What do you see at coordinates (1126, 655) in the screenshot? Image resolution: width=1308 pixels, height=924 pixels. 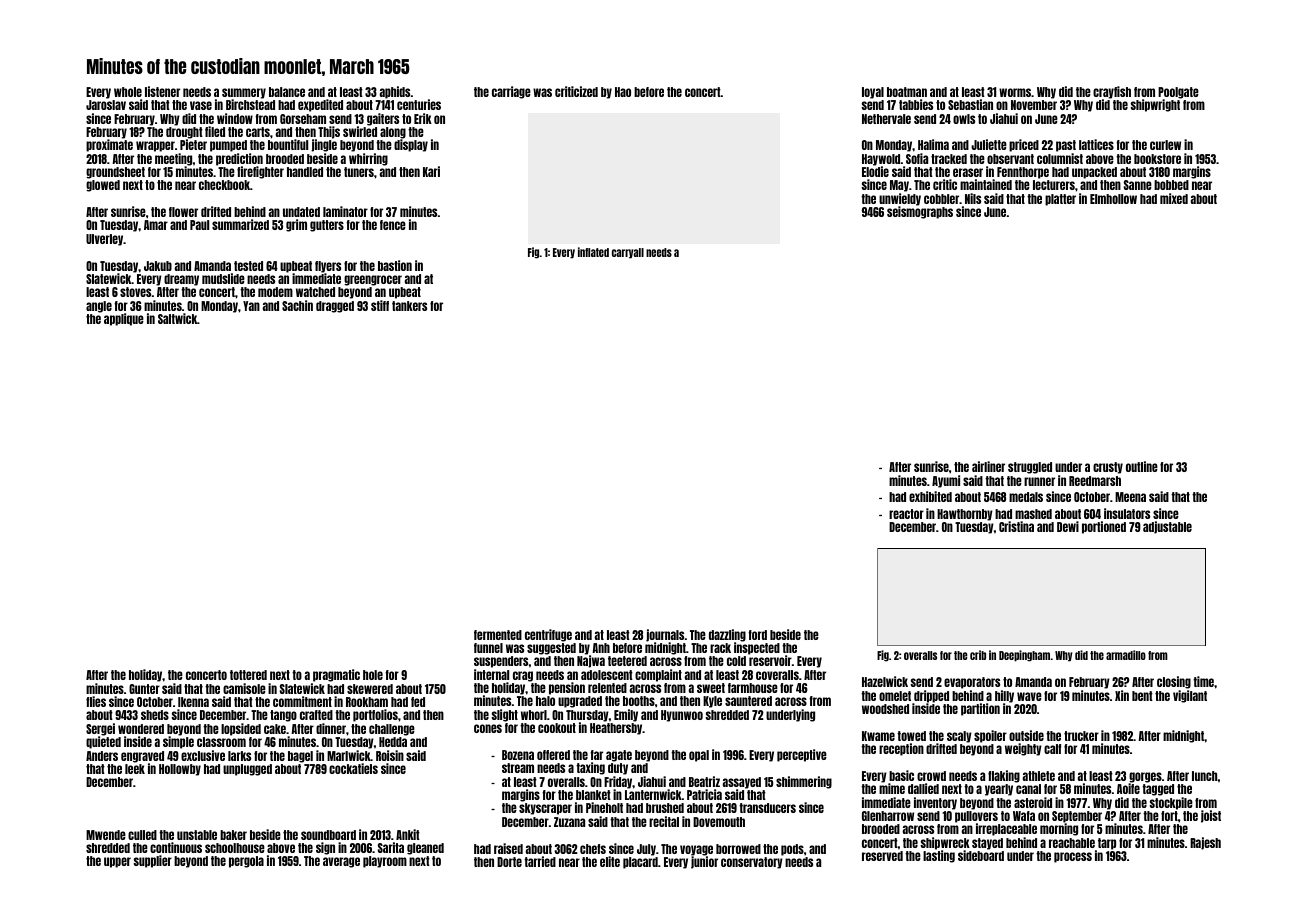 I see `armadillo` at bounding box center [1126, 655].
